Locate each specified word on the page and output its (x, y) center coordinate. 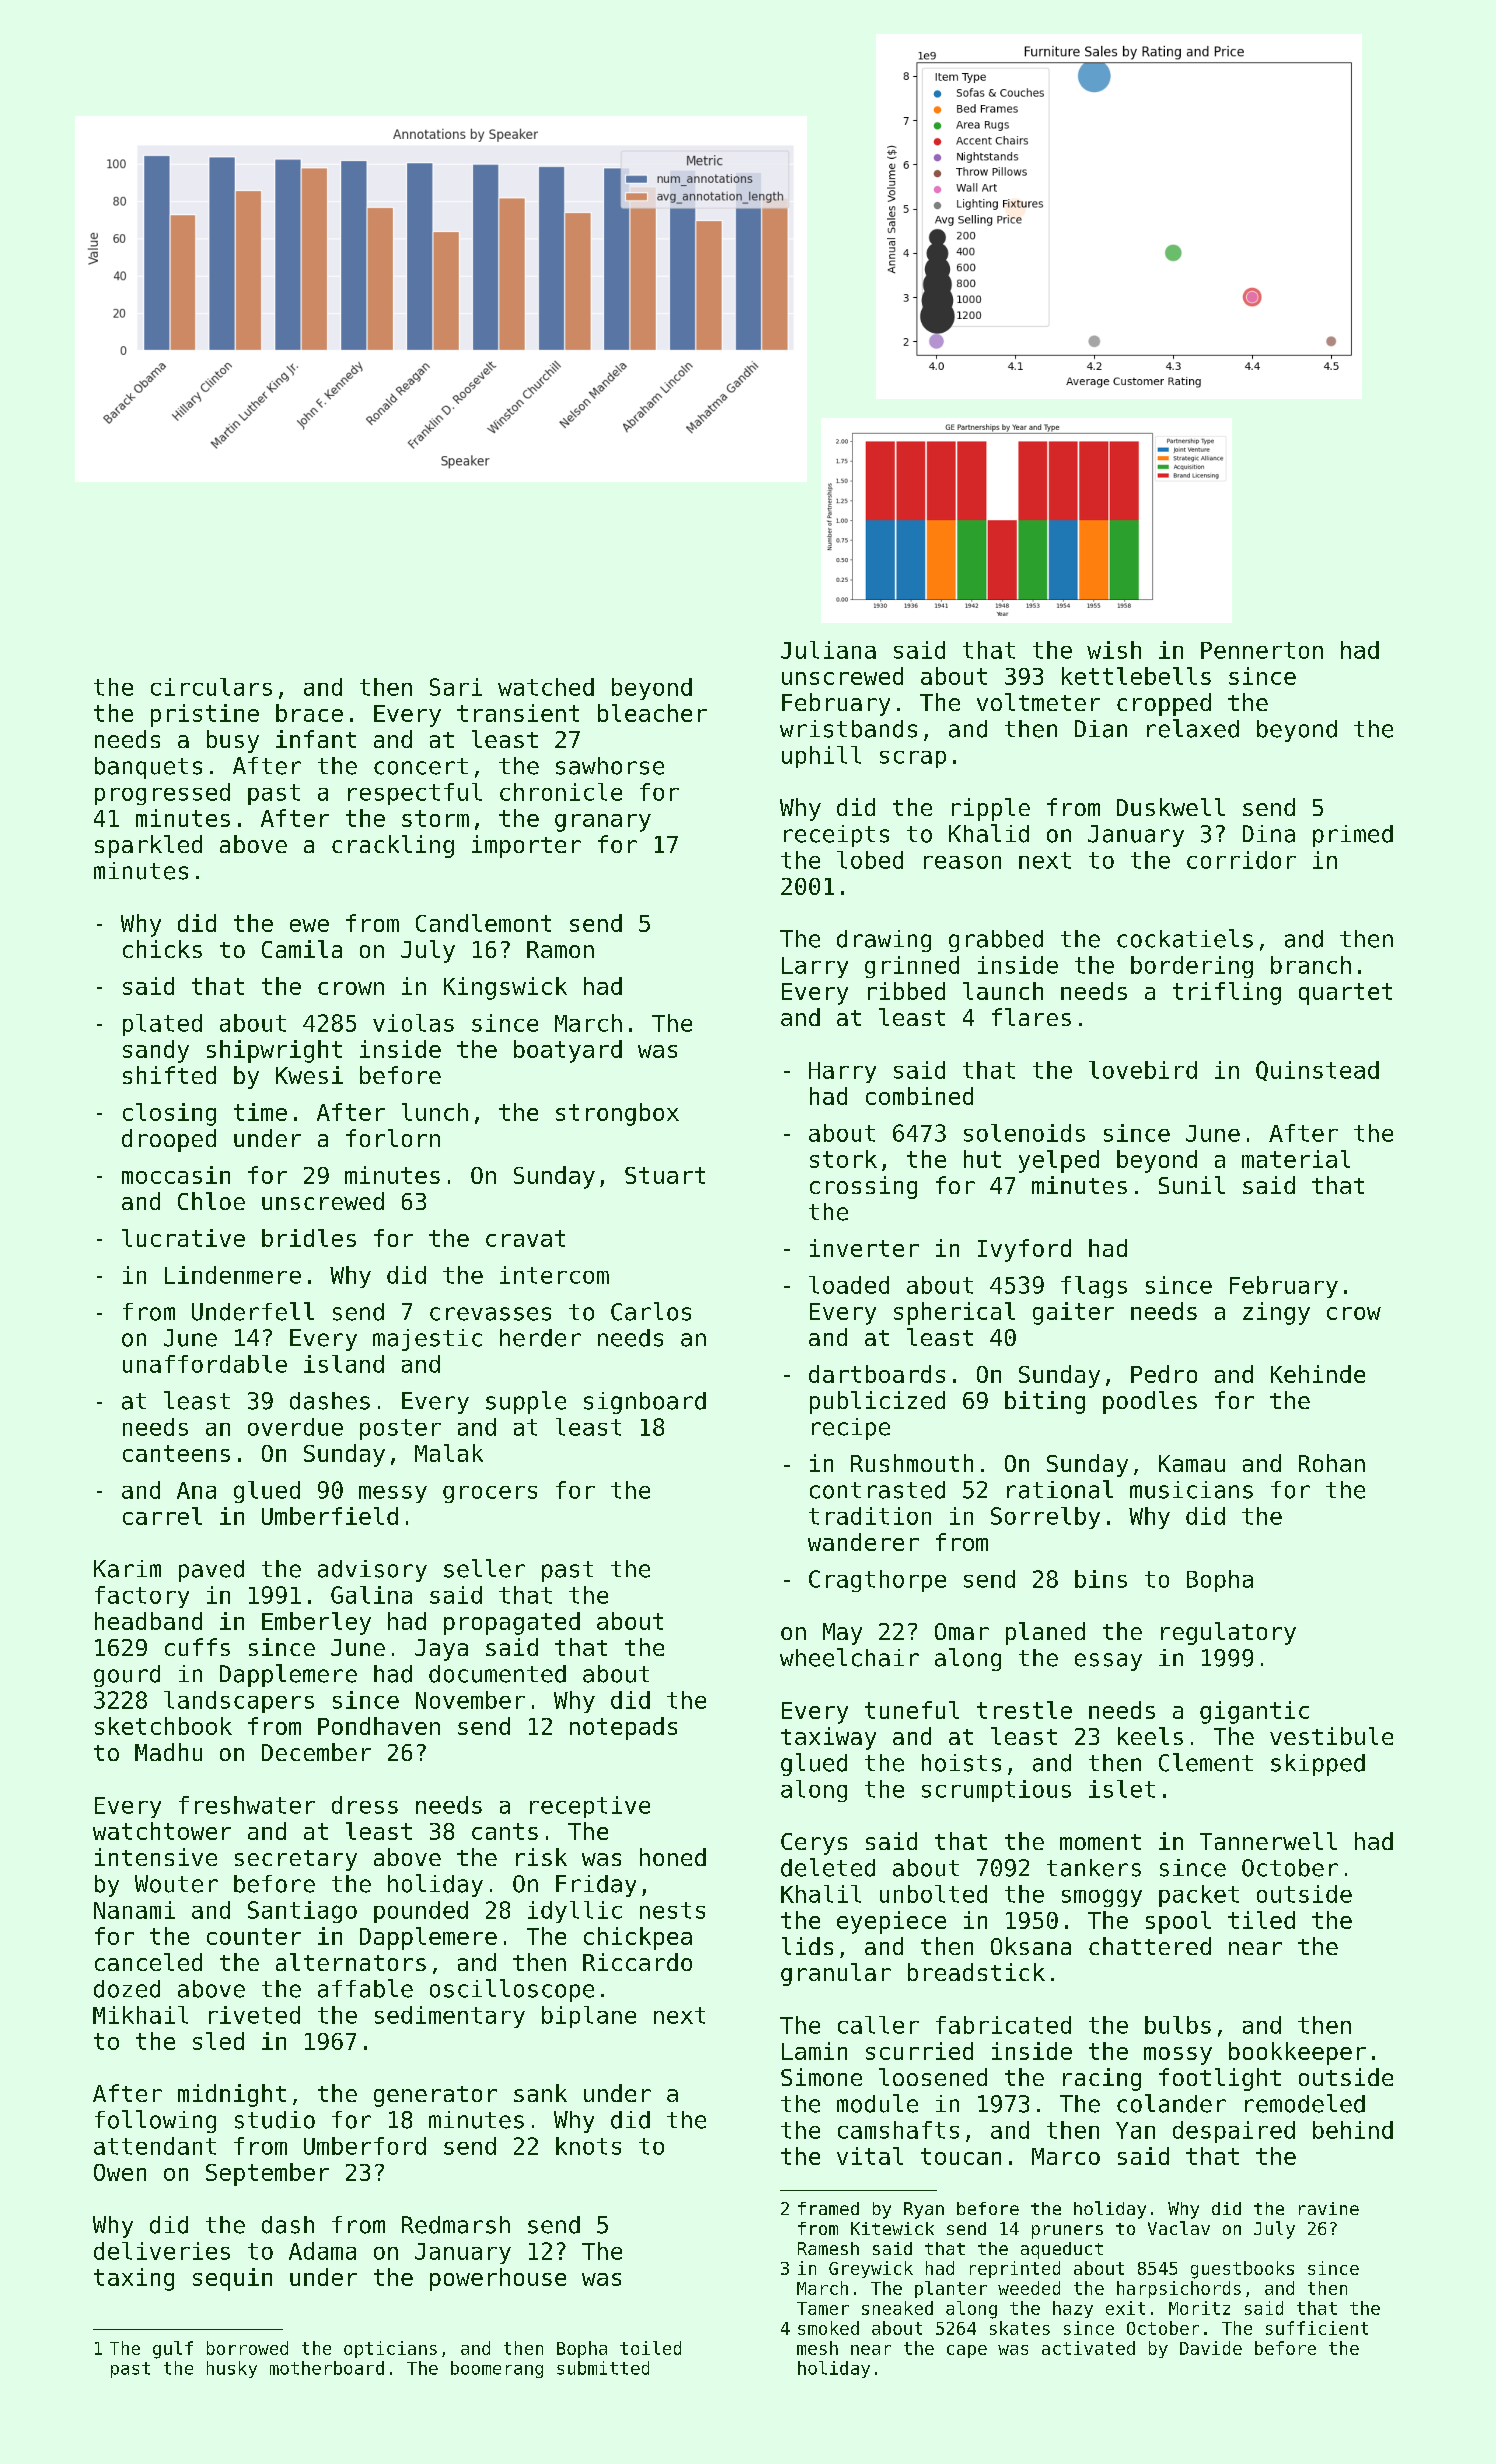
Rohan (1332, 1463)
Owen (120, 2172)
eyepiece (891, 1922)
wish (1114, 650)
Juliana (828, 650)
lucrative (183, 1238)
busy (233, 741)
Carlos (651, 1311)
